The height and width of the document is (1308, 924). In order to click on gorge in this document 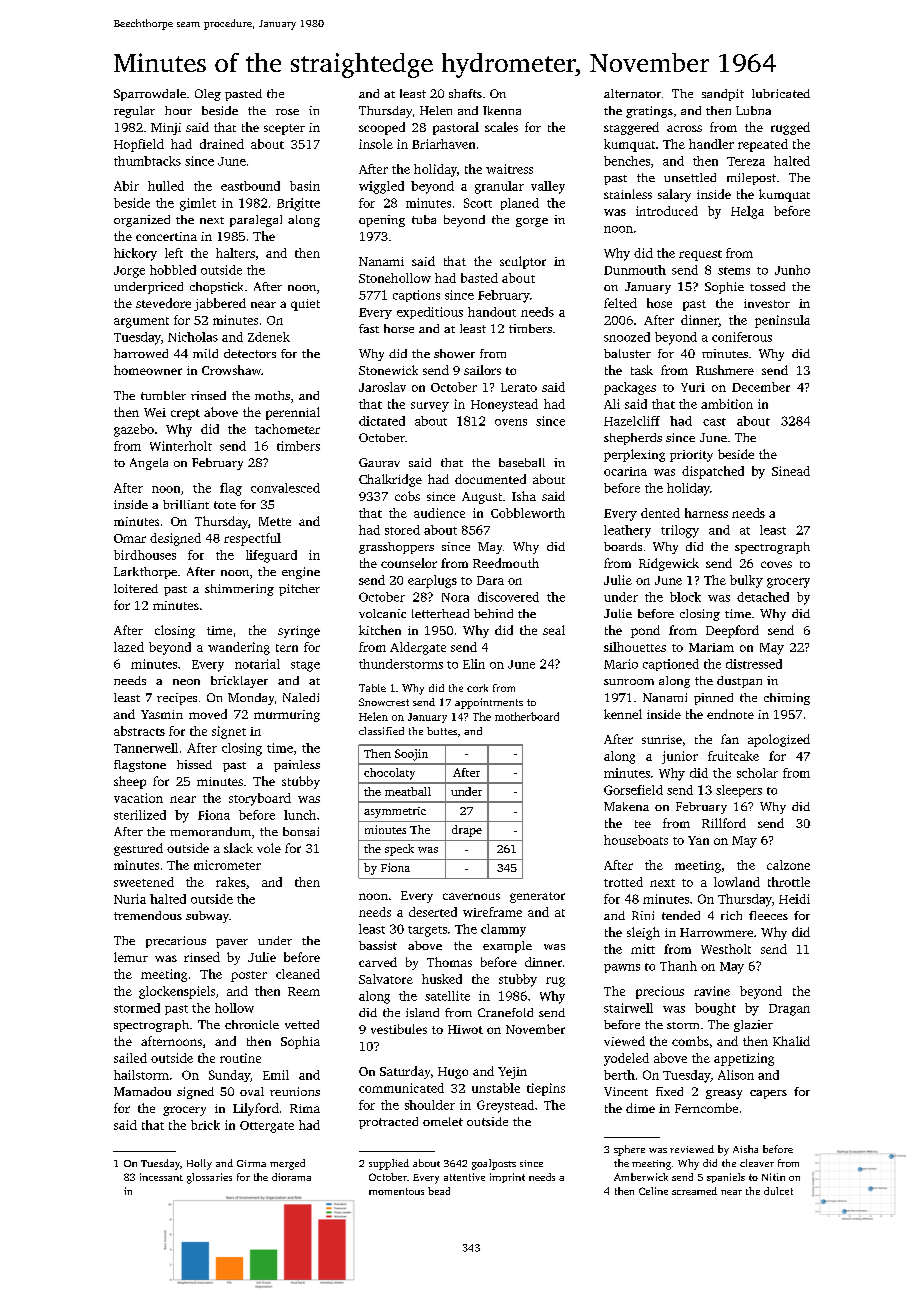, I will do `click(532, 222)`.
